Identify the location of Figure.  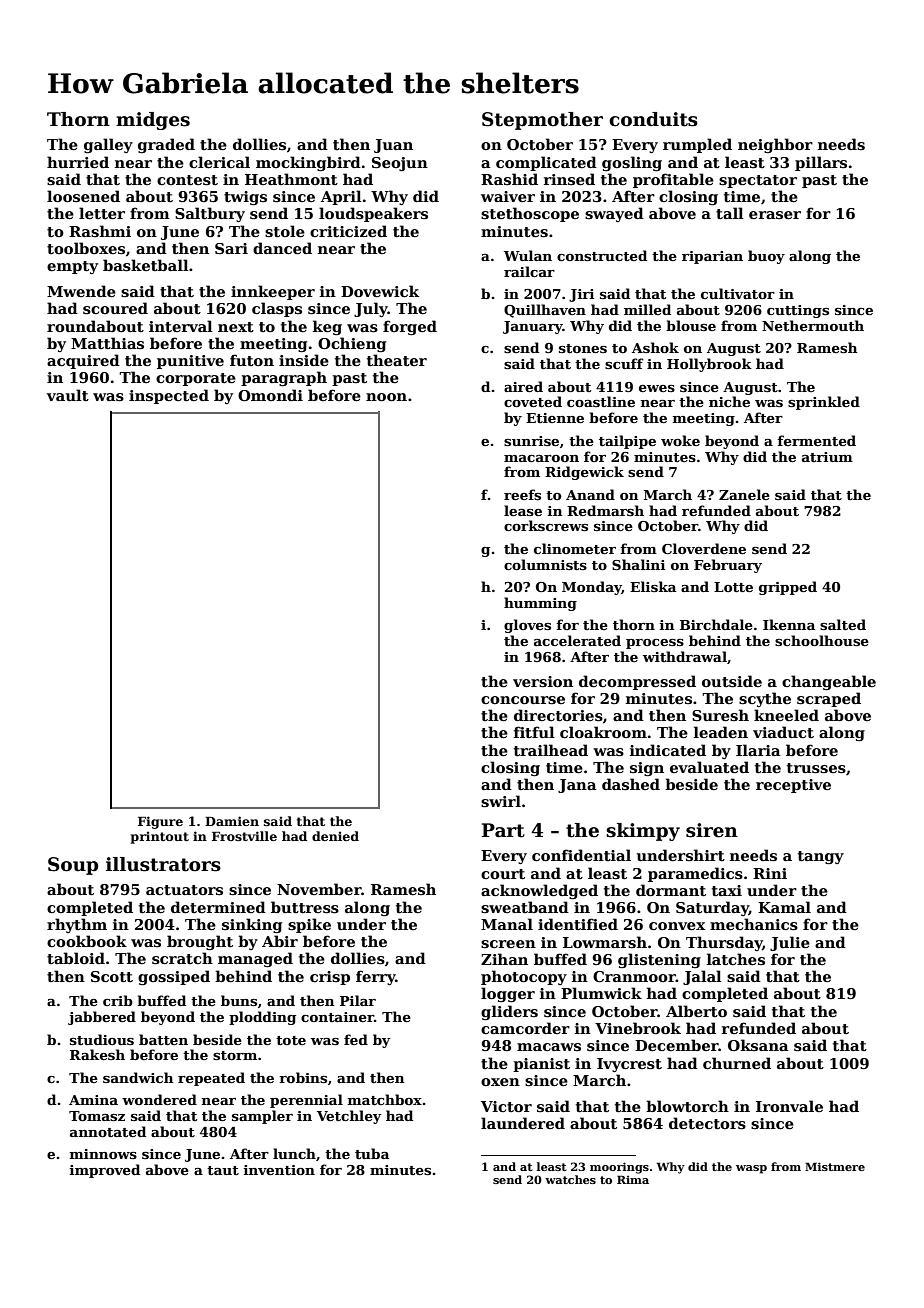
(160, 822).
